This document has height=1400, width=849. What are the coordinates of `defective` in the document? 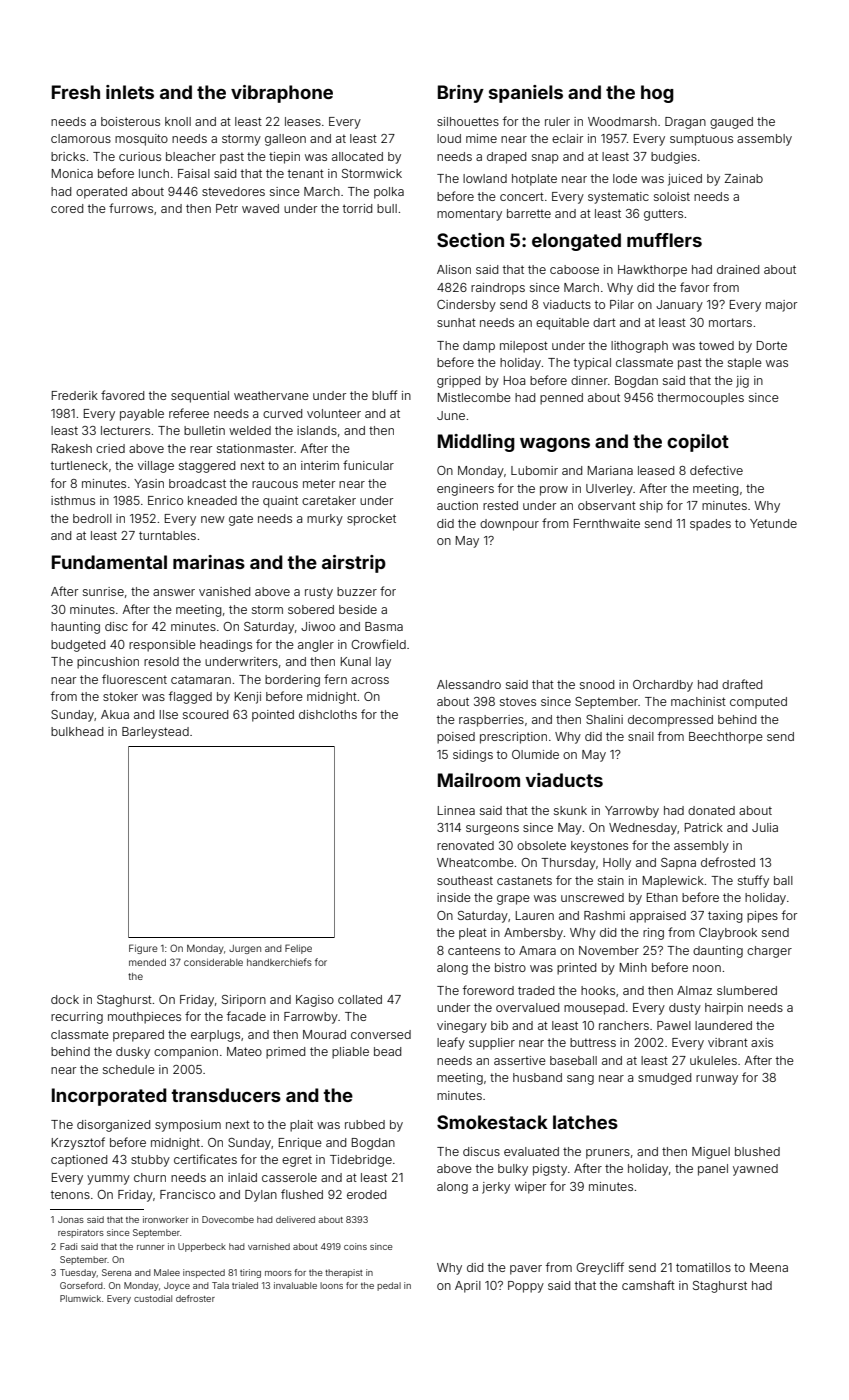 It's located at (716, 470).
